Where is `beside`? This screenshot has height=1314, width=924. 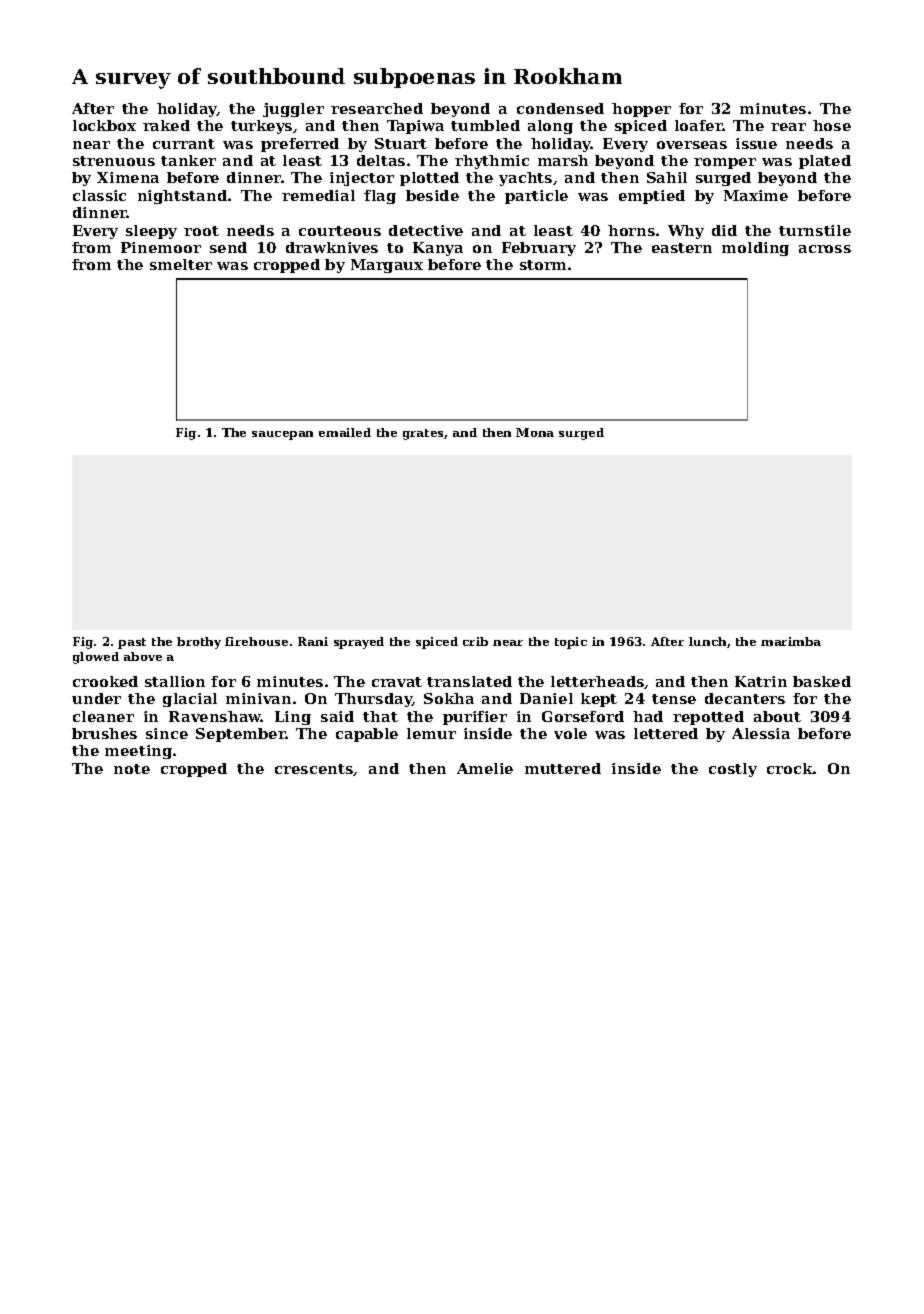 beside is located at coordinates (432, 195).
